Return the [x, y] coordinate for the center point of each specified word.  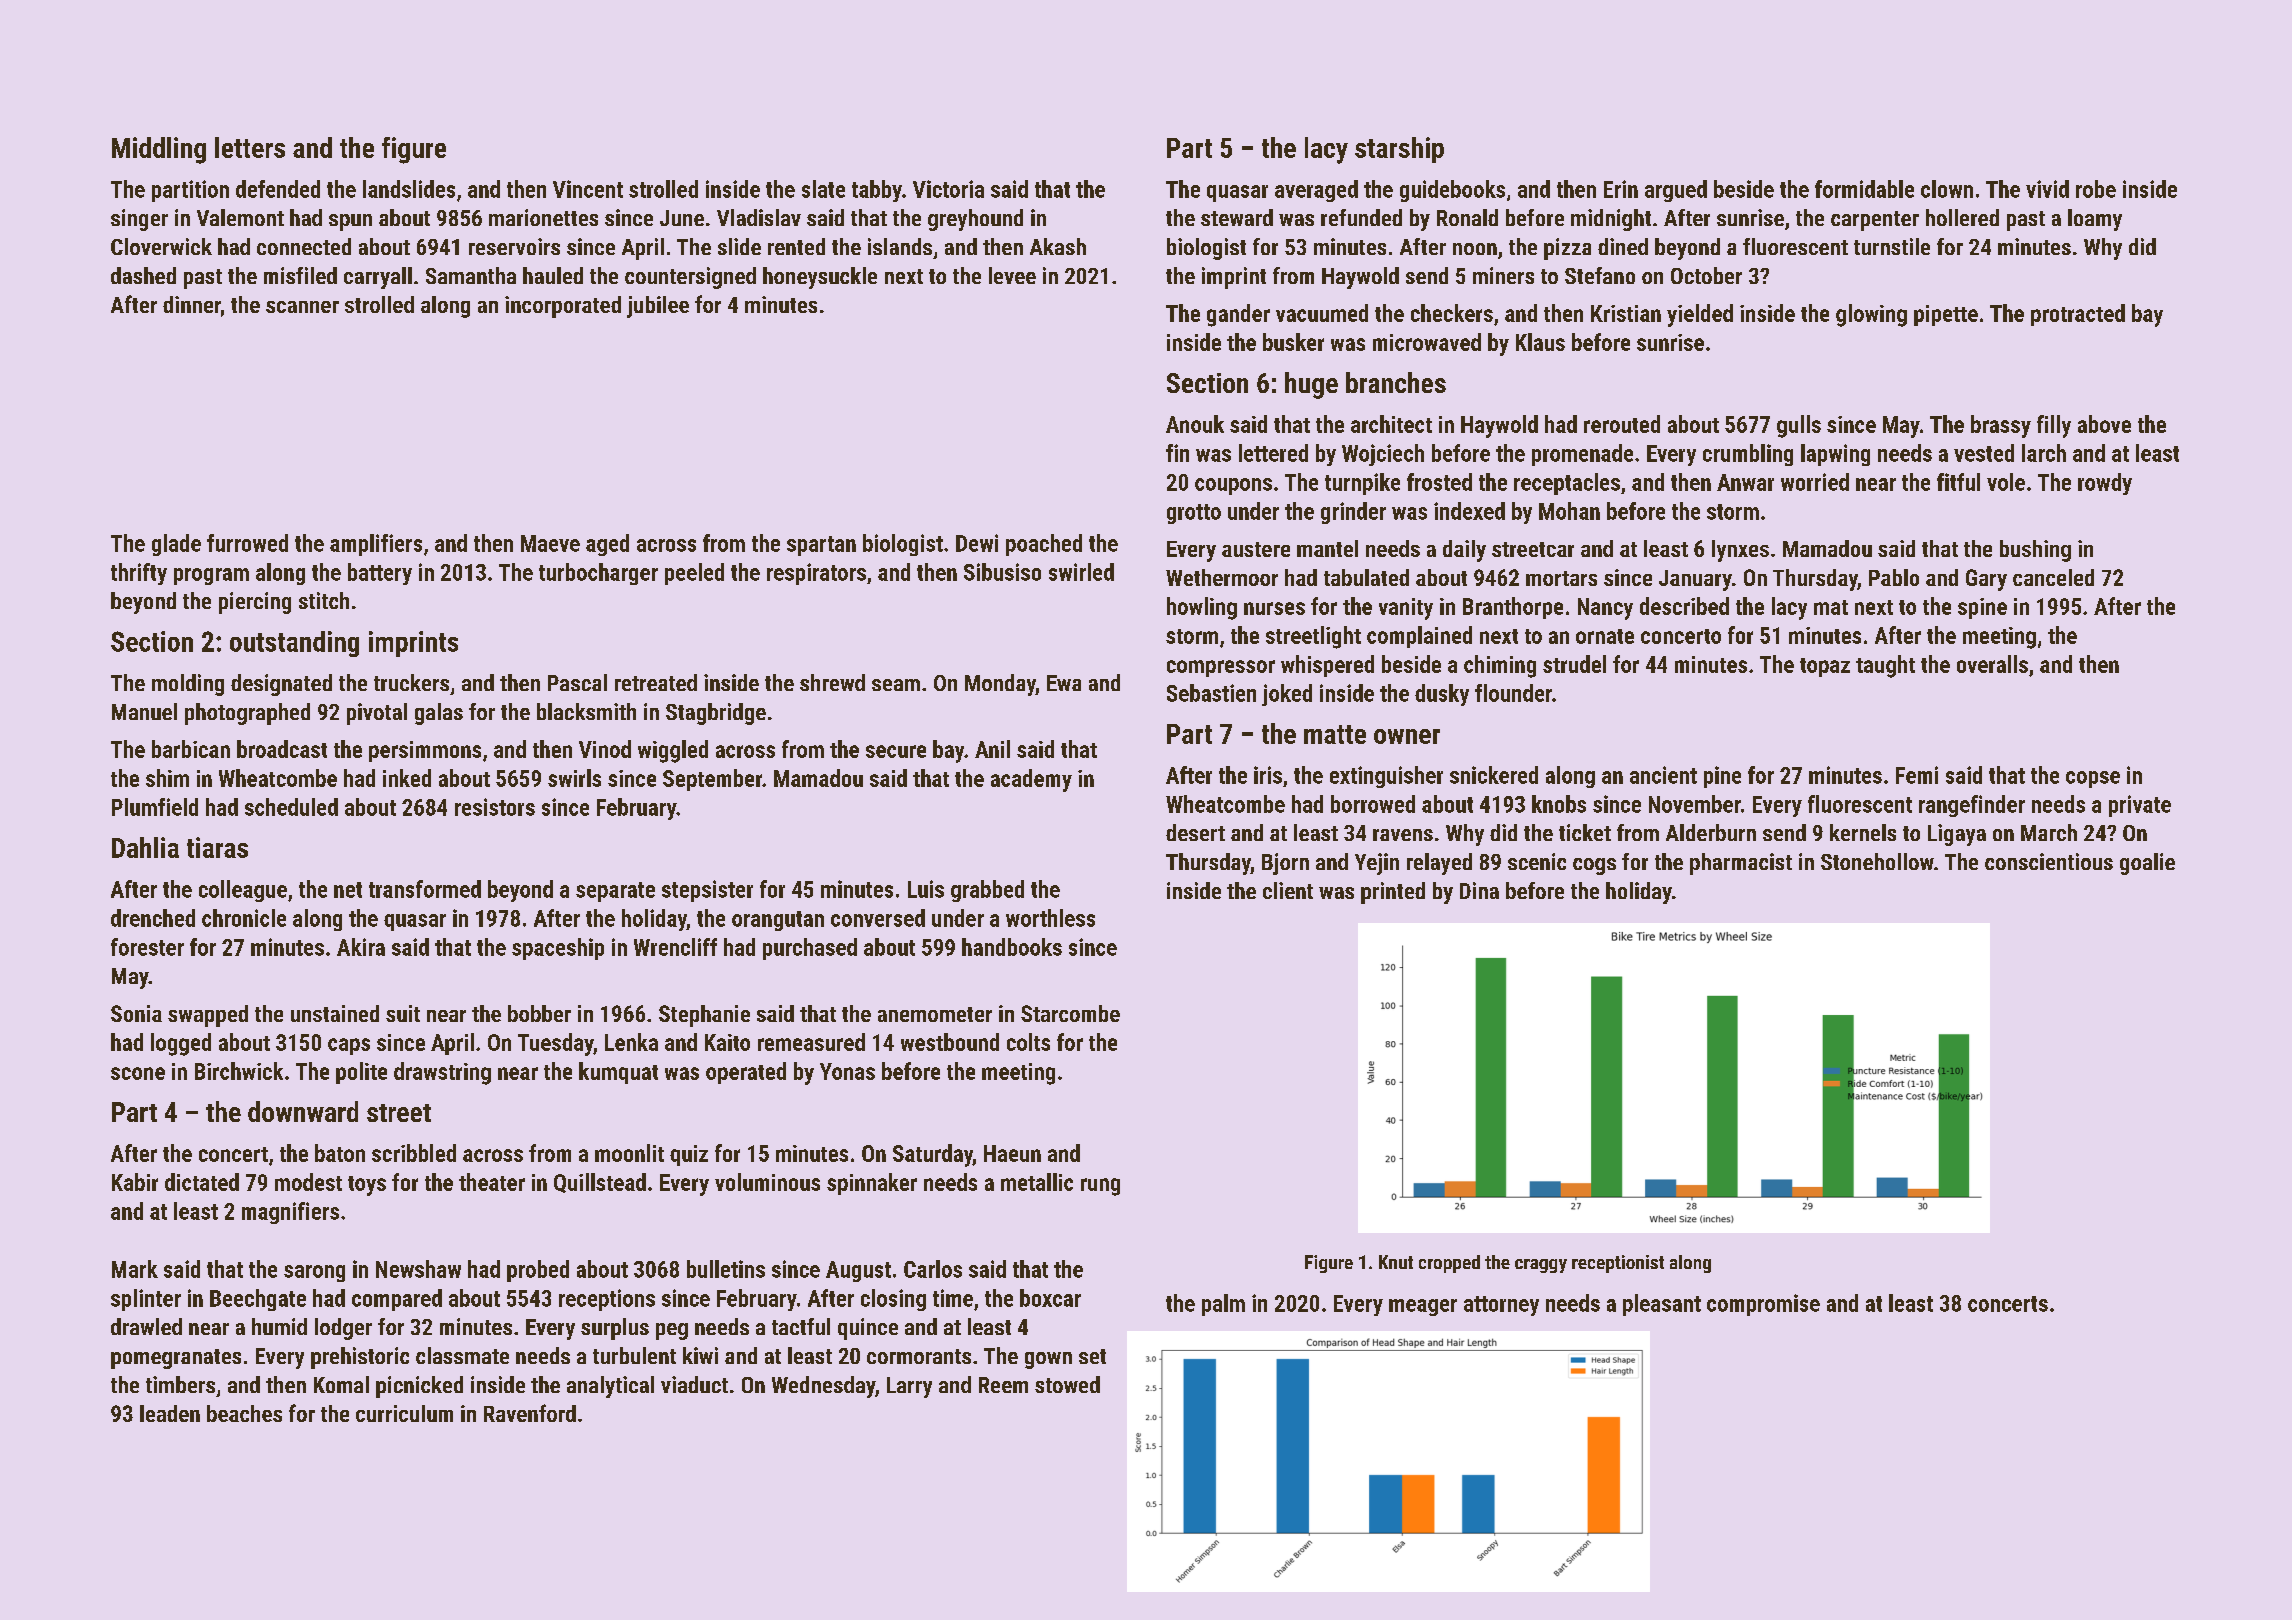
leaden [170, 1413]
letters [250, 147]
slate [823, 189]
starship [1399, 150]
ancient [1663, 775]
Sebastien [1211, 693]
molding [188, 685]
